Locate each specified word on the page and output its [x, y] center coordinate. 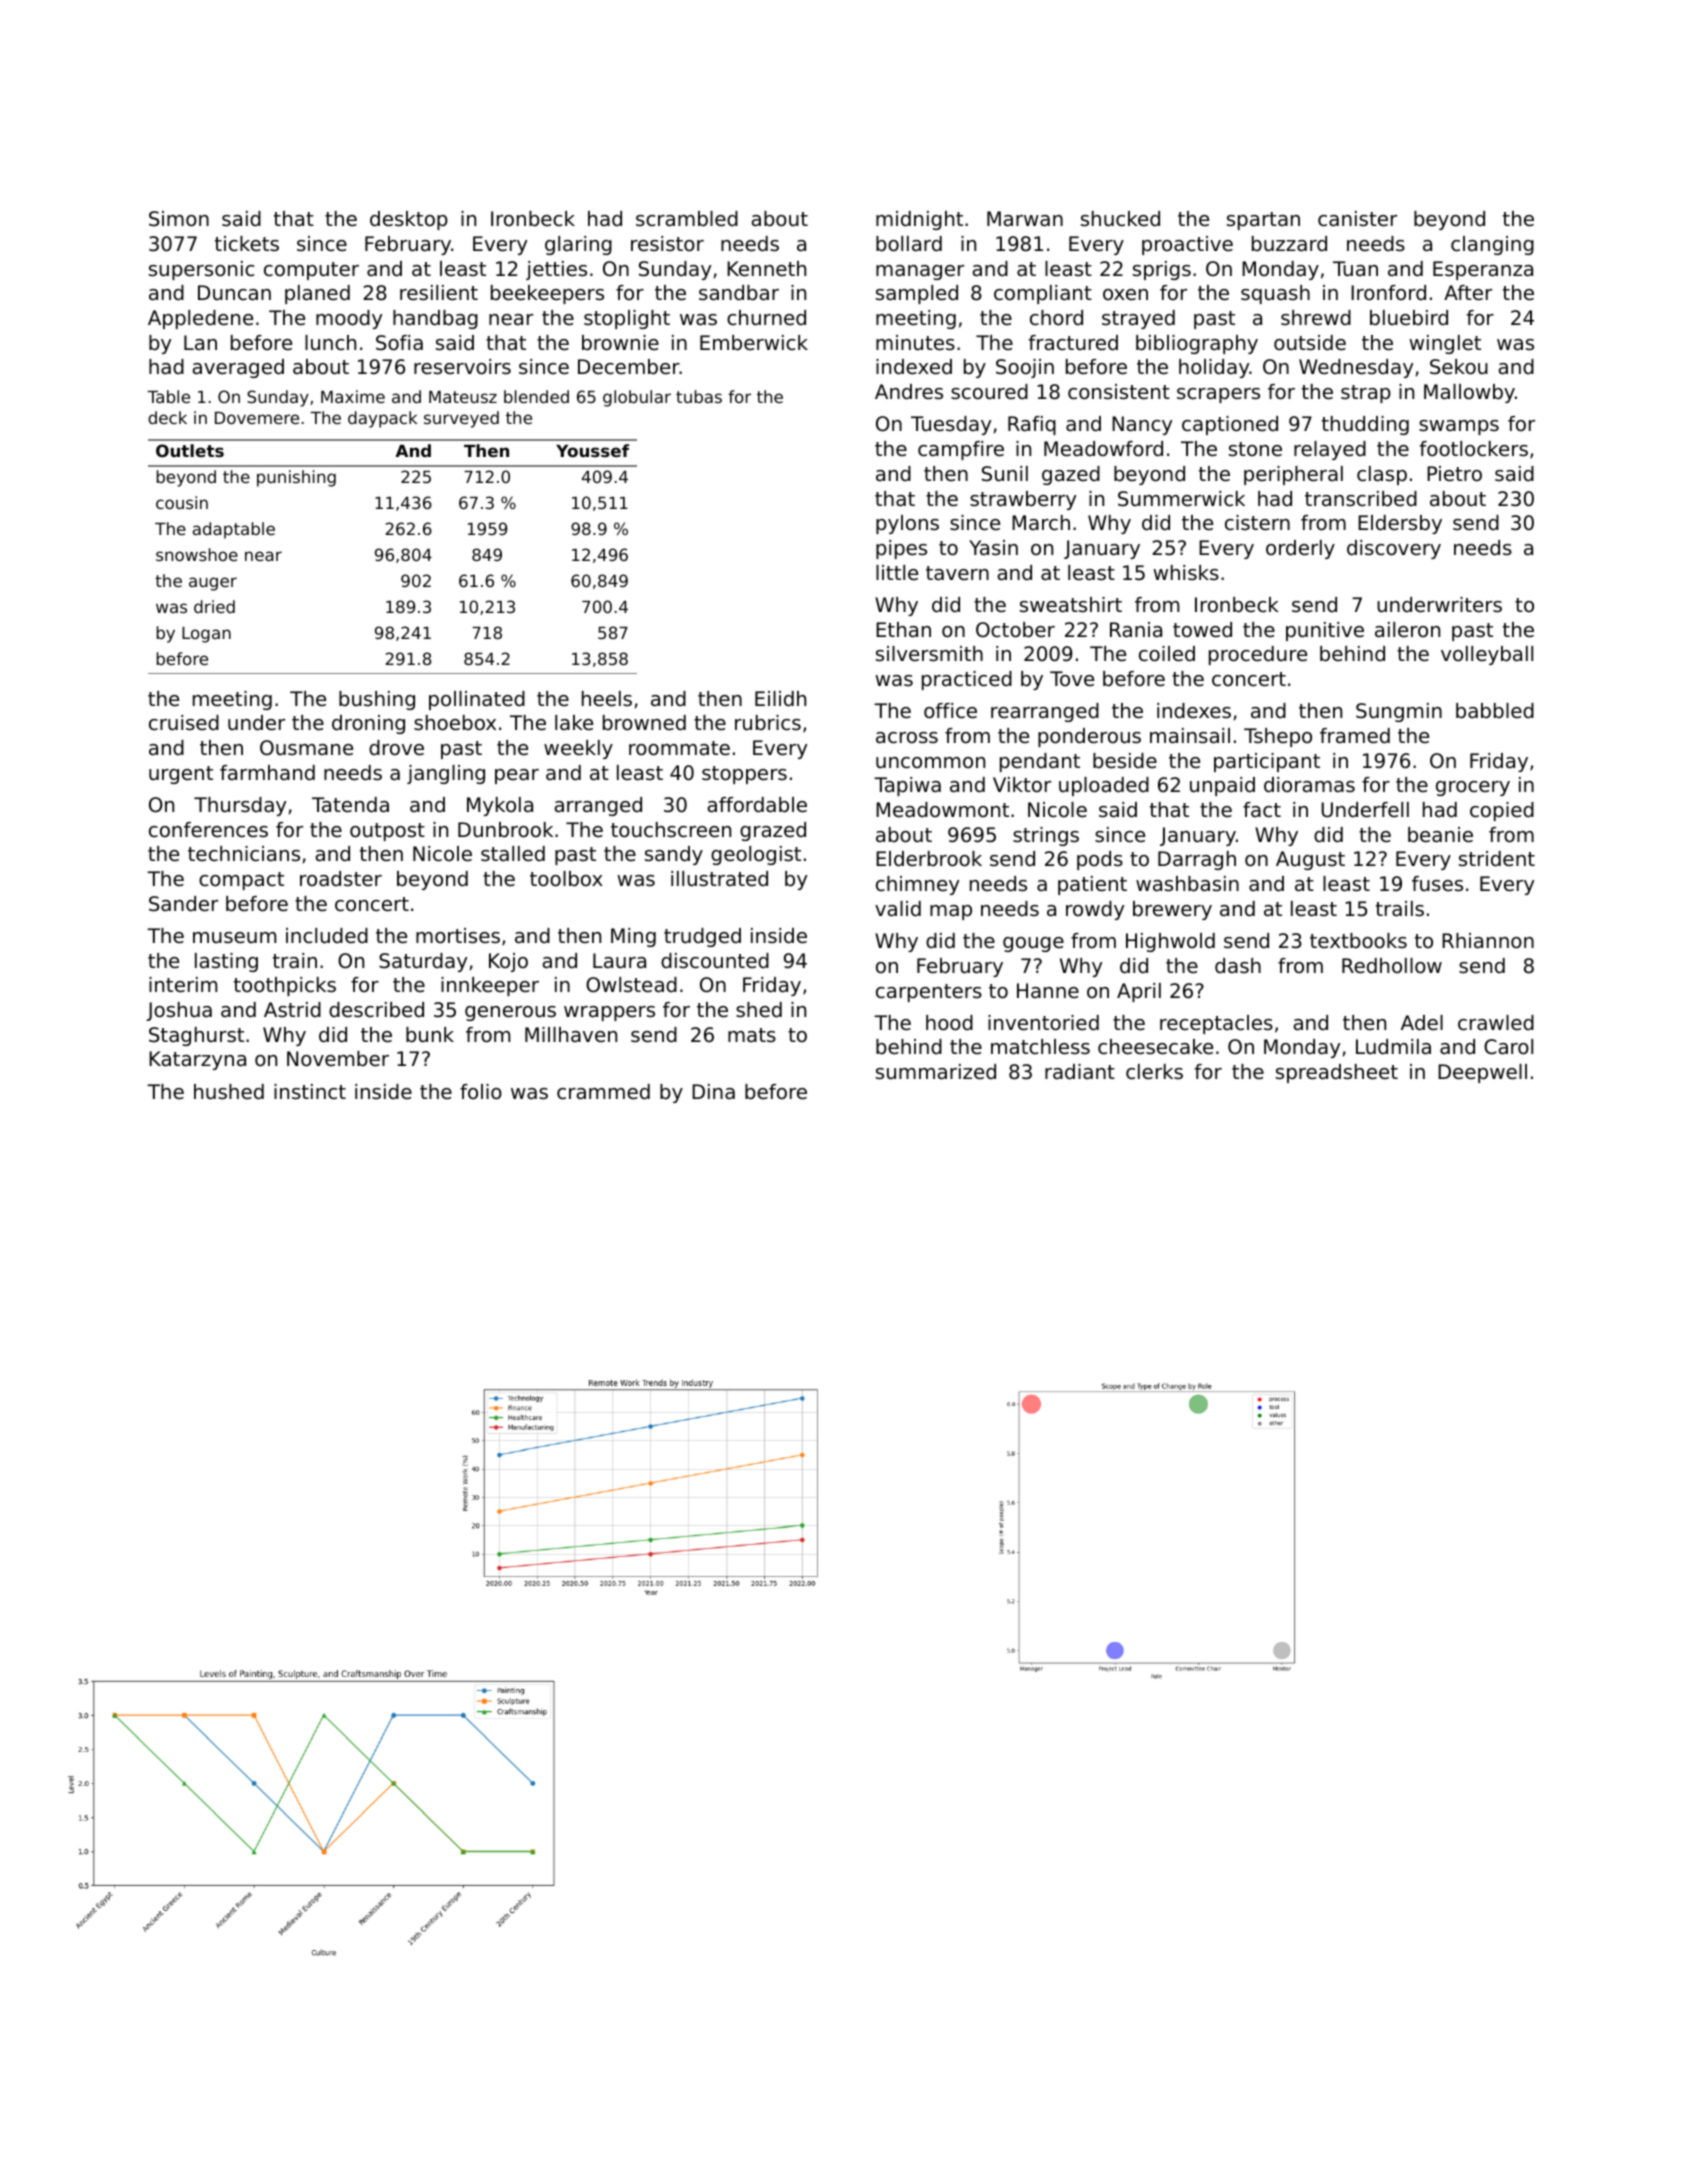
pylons [907, 524]
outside [1310, 343]
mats [752, 1035]
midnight [919, 220]
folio [481, 1092]
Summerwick [1181, 499]
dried [214, 606]
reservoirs [462, 367]
